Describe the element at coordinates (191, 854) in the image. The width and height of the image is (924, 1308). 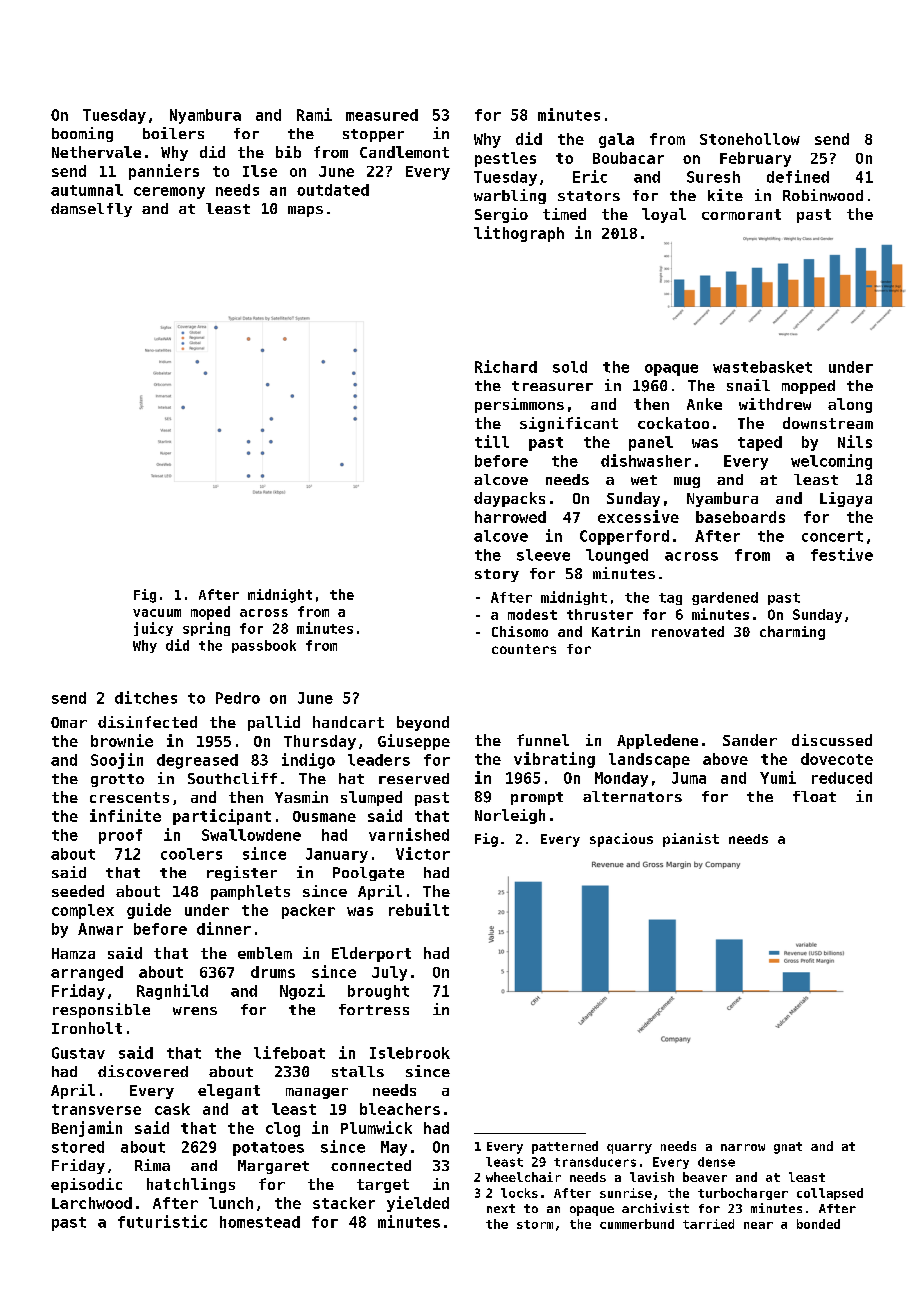
I see `coolers` at that location.
